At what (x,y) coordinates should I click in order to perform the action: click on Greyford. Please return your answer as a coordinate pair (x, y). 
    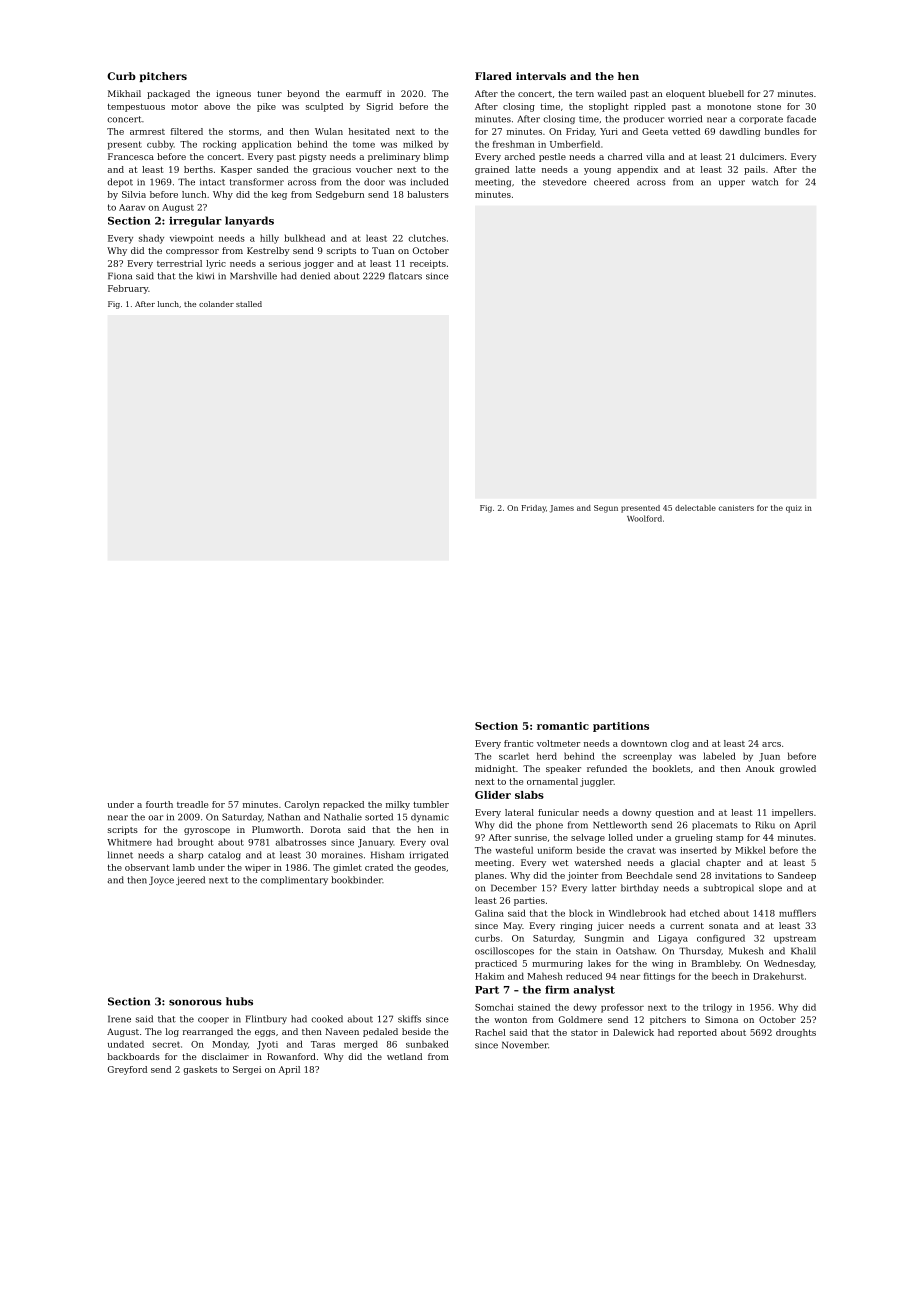
    Looking at the image, I should click on (127, 1070).
